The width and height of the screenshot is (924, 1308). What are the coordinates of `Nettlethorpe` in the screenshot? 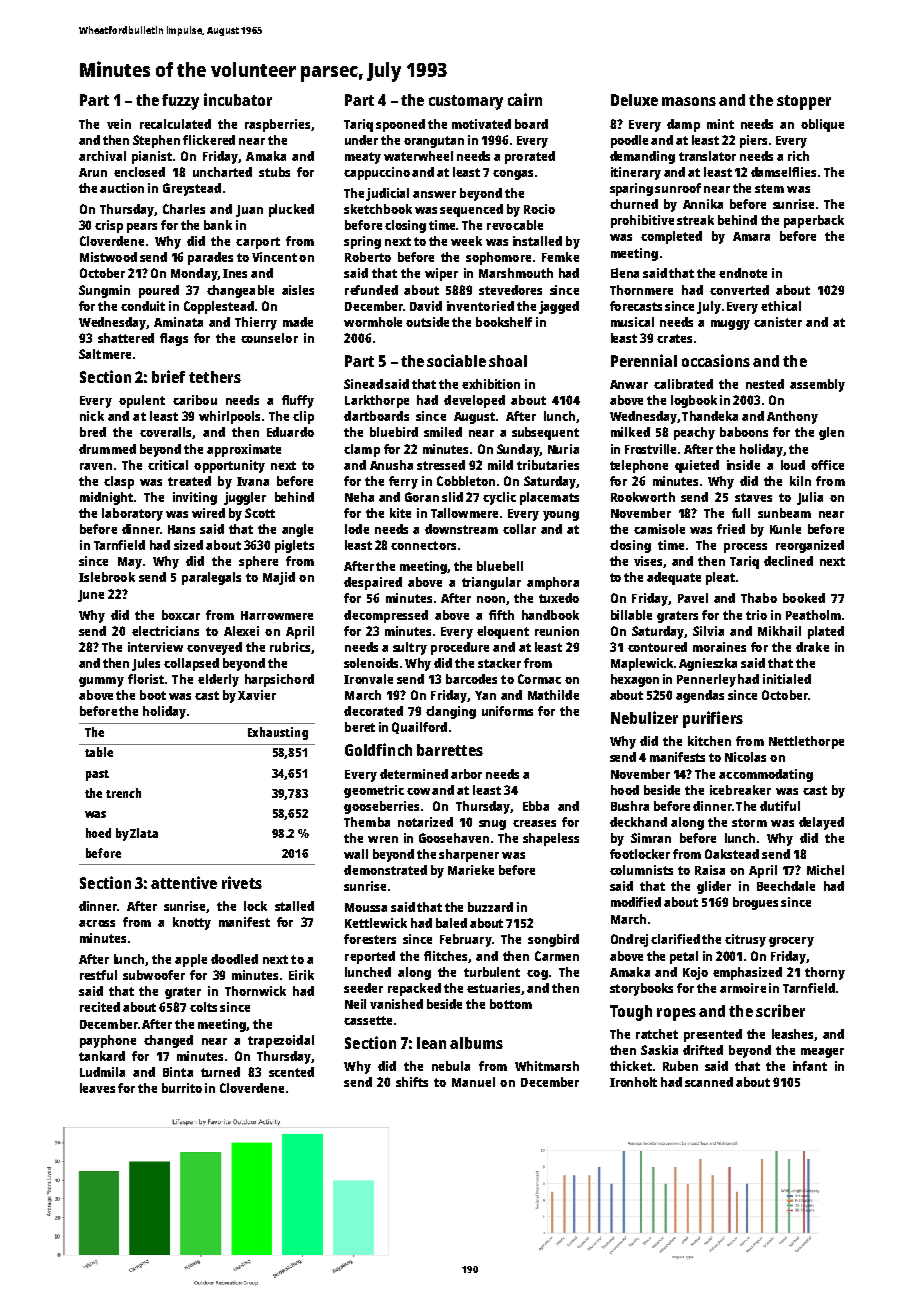 It's located at (806, 742).
